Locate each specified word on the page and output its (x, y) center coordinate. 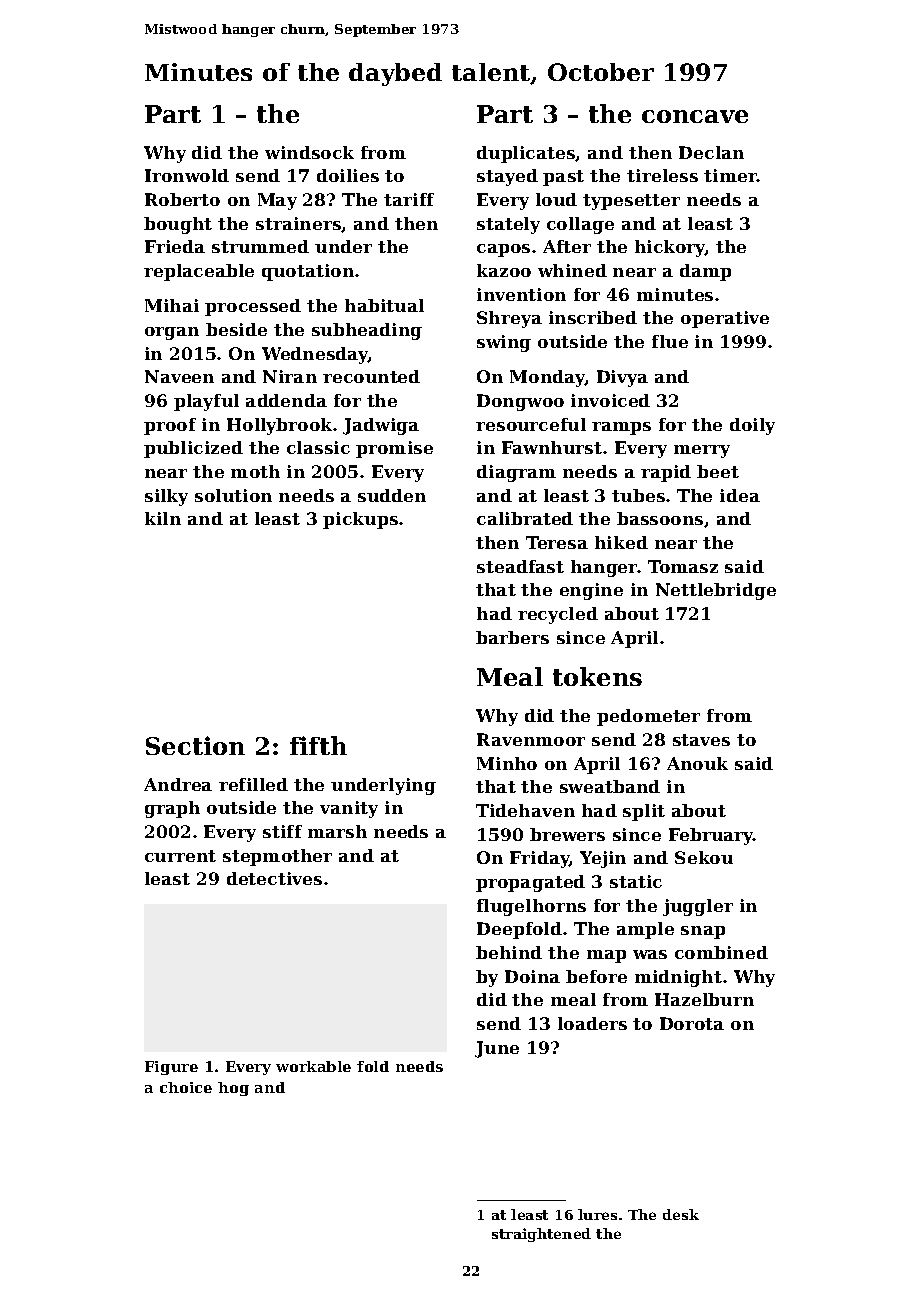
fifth (318, 745)
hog (233, 1089)
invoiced (610, 400)
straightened (541, 1235)
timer (730, 175)
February (711, 836)
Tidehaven (525, 810)
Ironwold (187, 175)
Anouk (697, 763)
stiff (282, 831)
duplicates (526, 154)
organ (172, 333)
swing (504, 343)
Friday (540, 859)
